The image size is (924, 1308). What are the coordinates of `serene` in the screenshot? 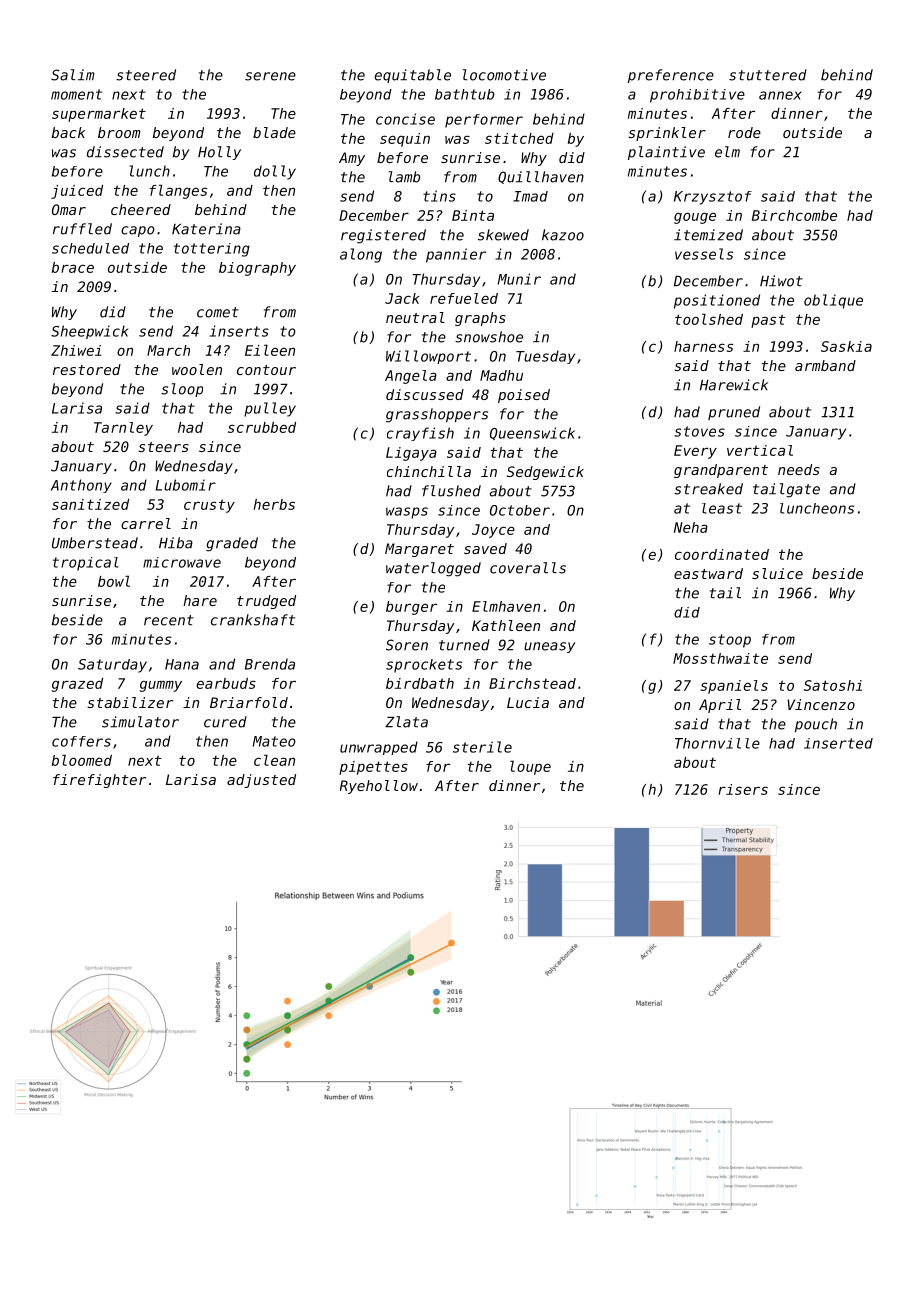 It's located at (270, 76).
